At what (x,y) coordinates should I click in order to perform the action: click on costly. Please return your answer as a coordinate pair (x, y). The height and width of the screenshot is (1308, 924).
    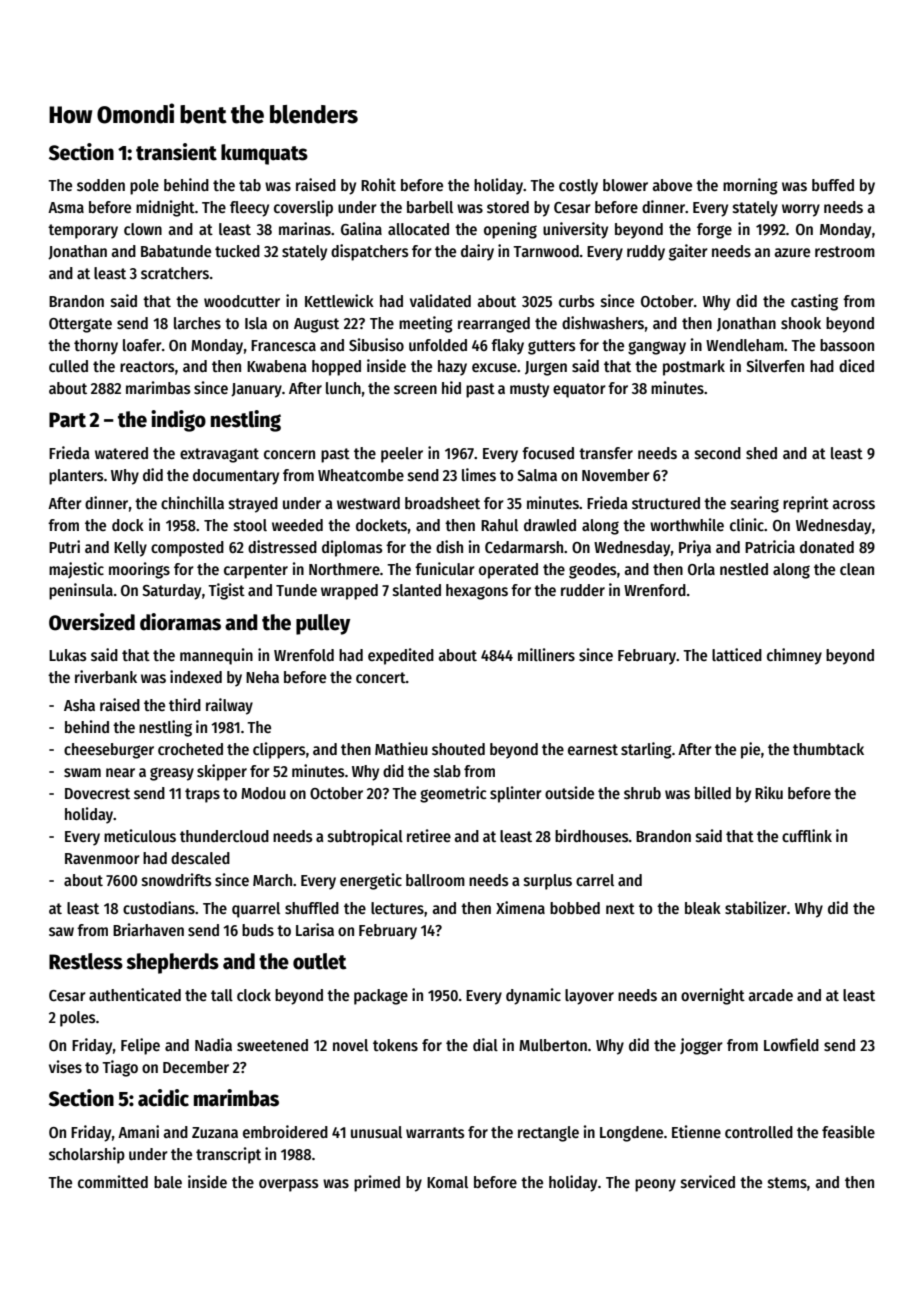
    Looking at the image, I should click on (578, 187).
